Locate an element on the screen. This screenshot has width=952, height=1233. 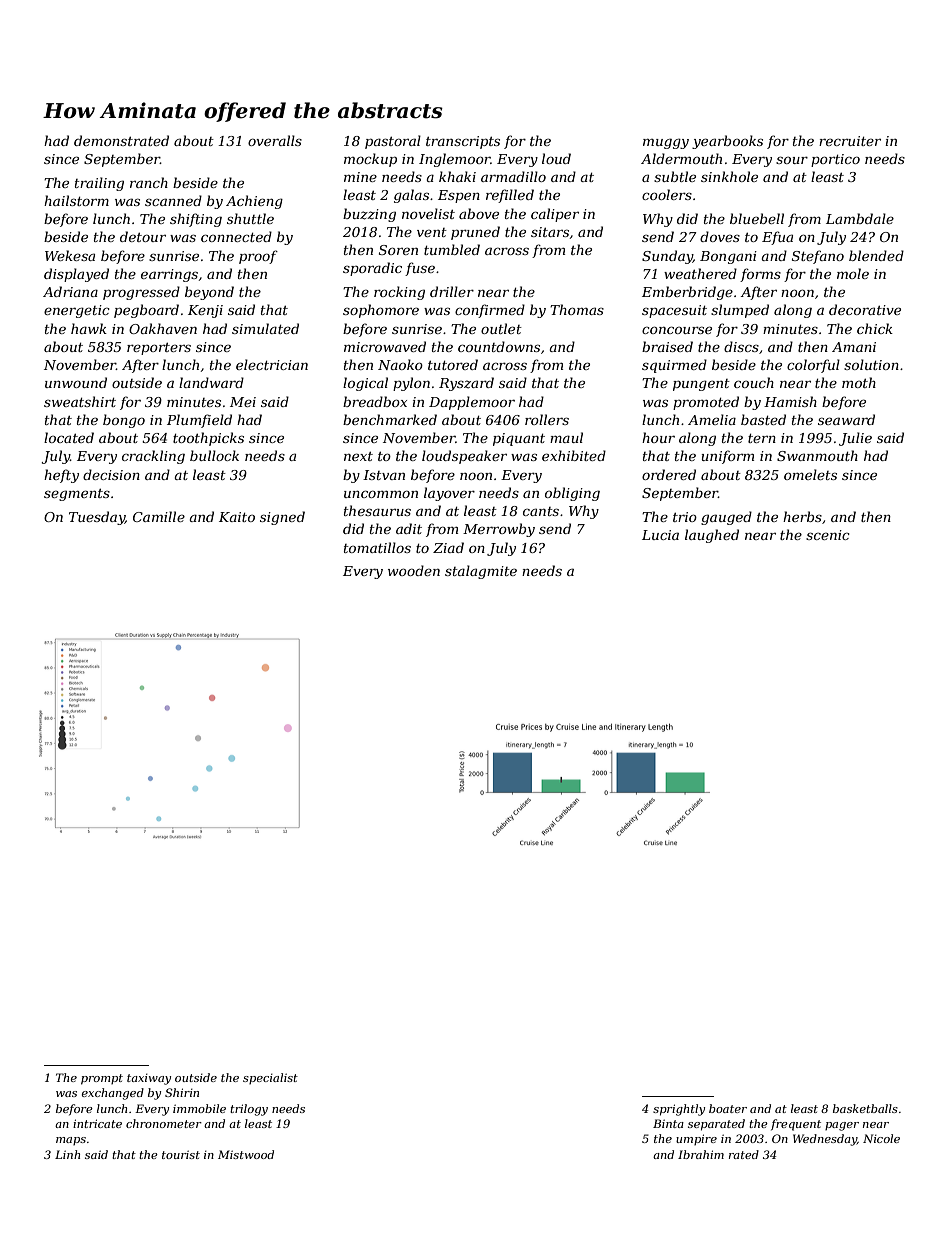
exchanged is located at coordinates (113, 1094).
